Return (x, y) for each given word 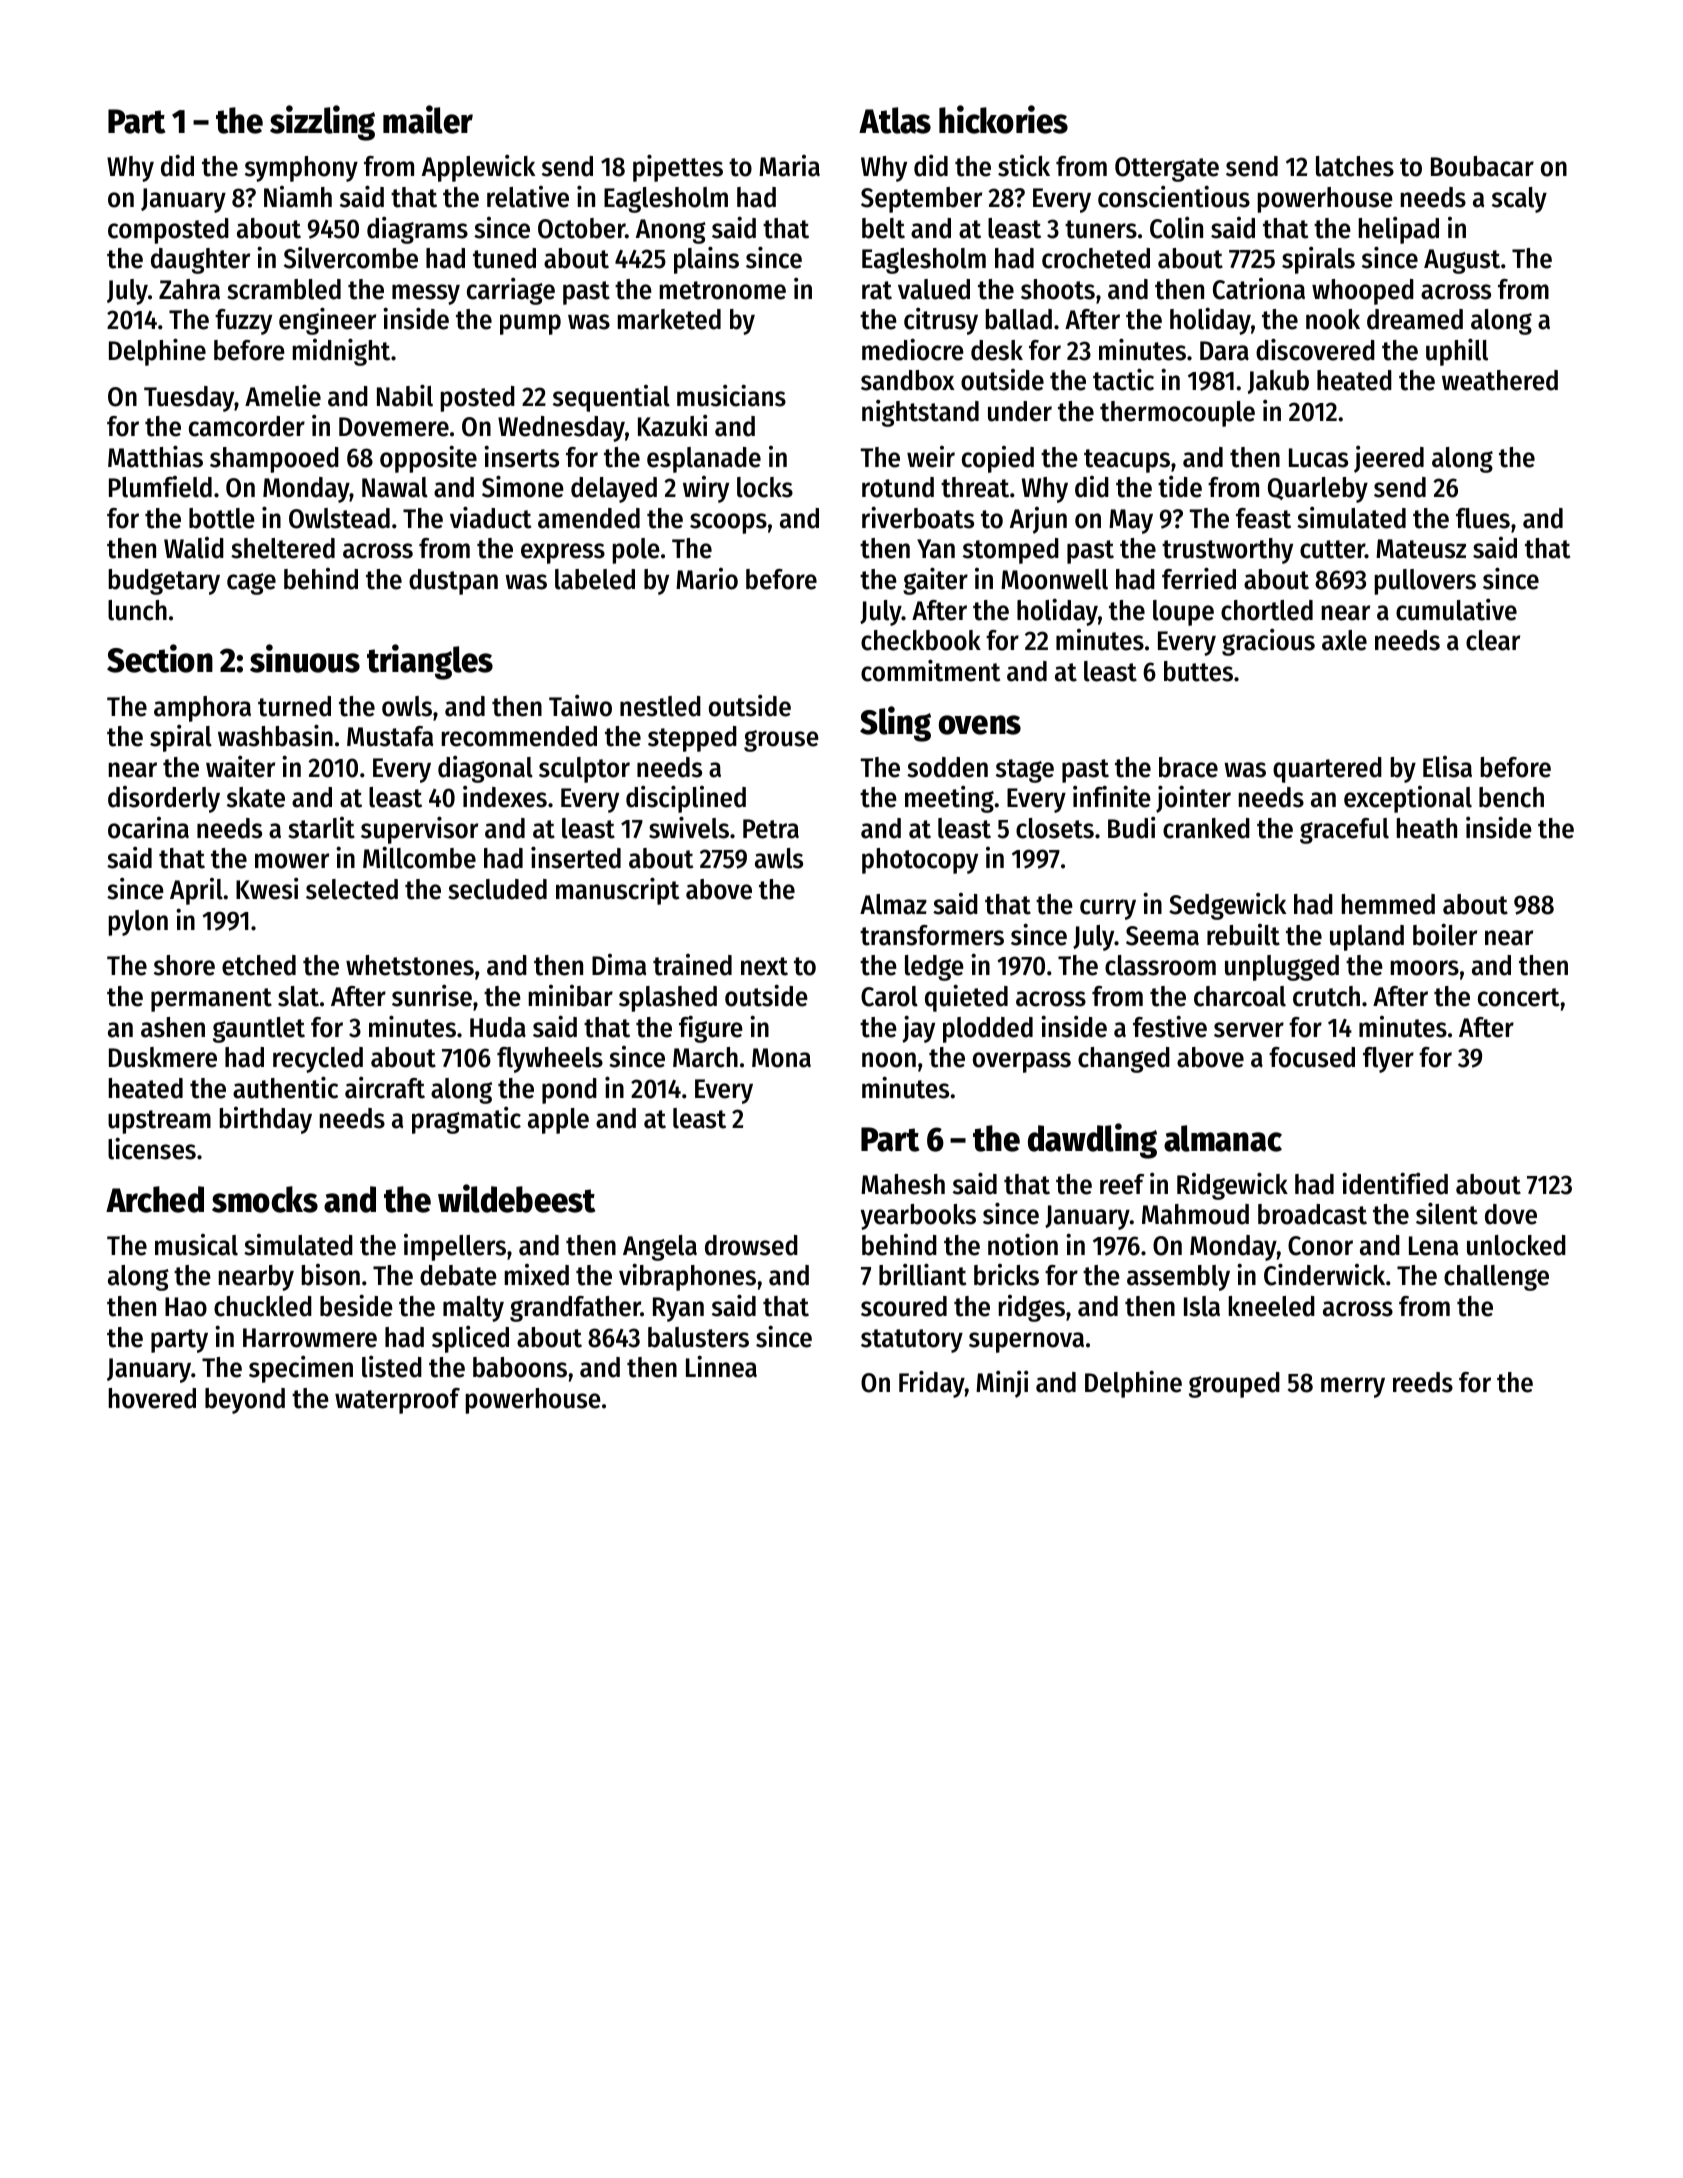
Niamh (298, 197)
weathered (1500, 380)
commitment (930, 670)
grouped (1234, 1385)
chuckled (263, 1306)
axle (1344, 640)
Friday (932, 1384)
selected (352, 889)
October (581, 228)
